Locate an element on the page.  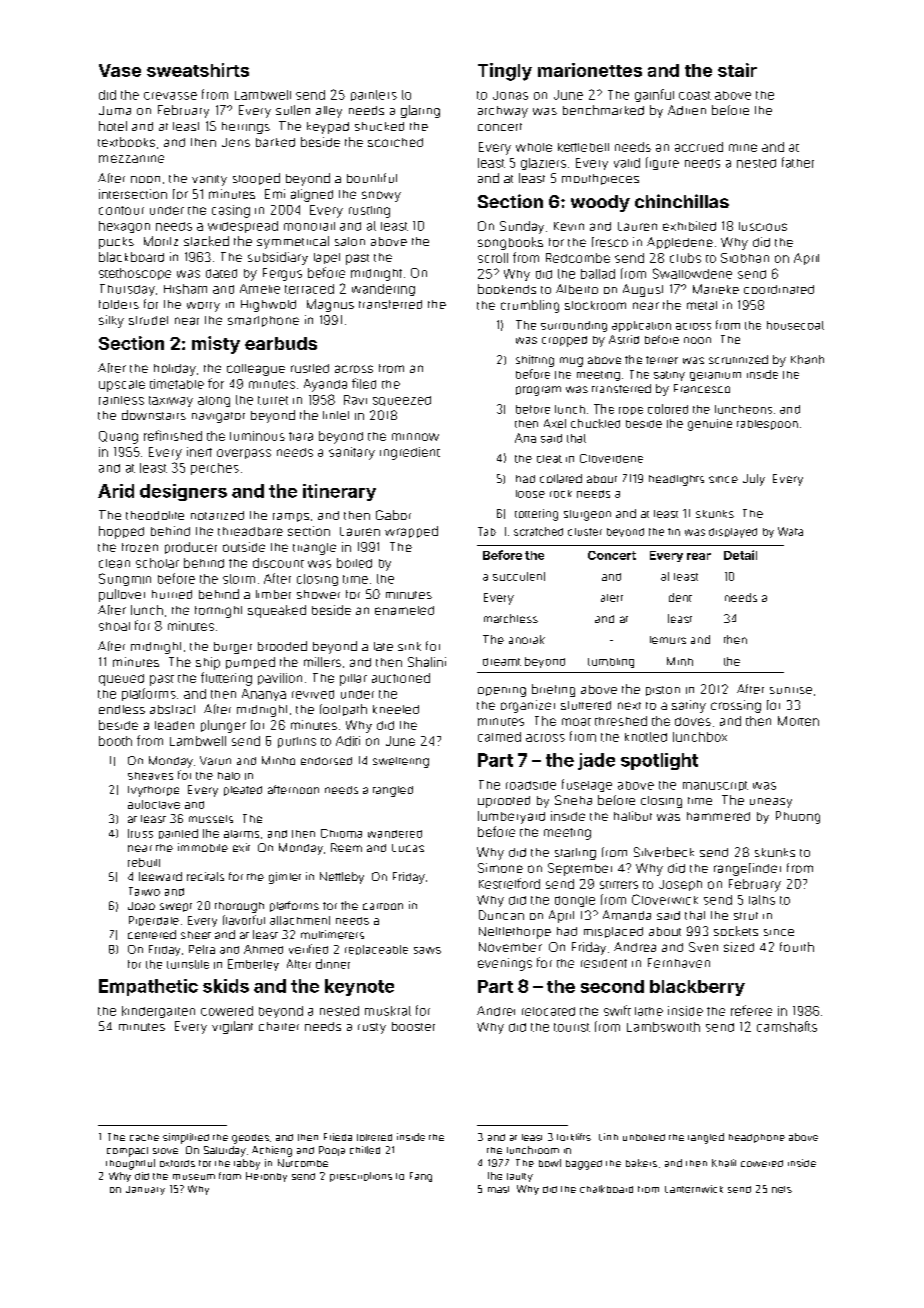
upscale is located at coordinates (122, 386).
